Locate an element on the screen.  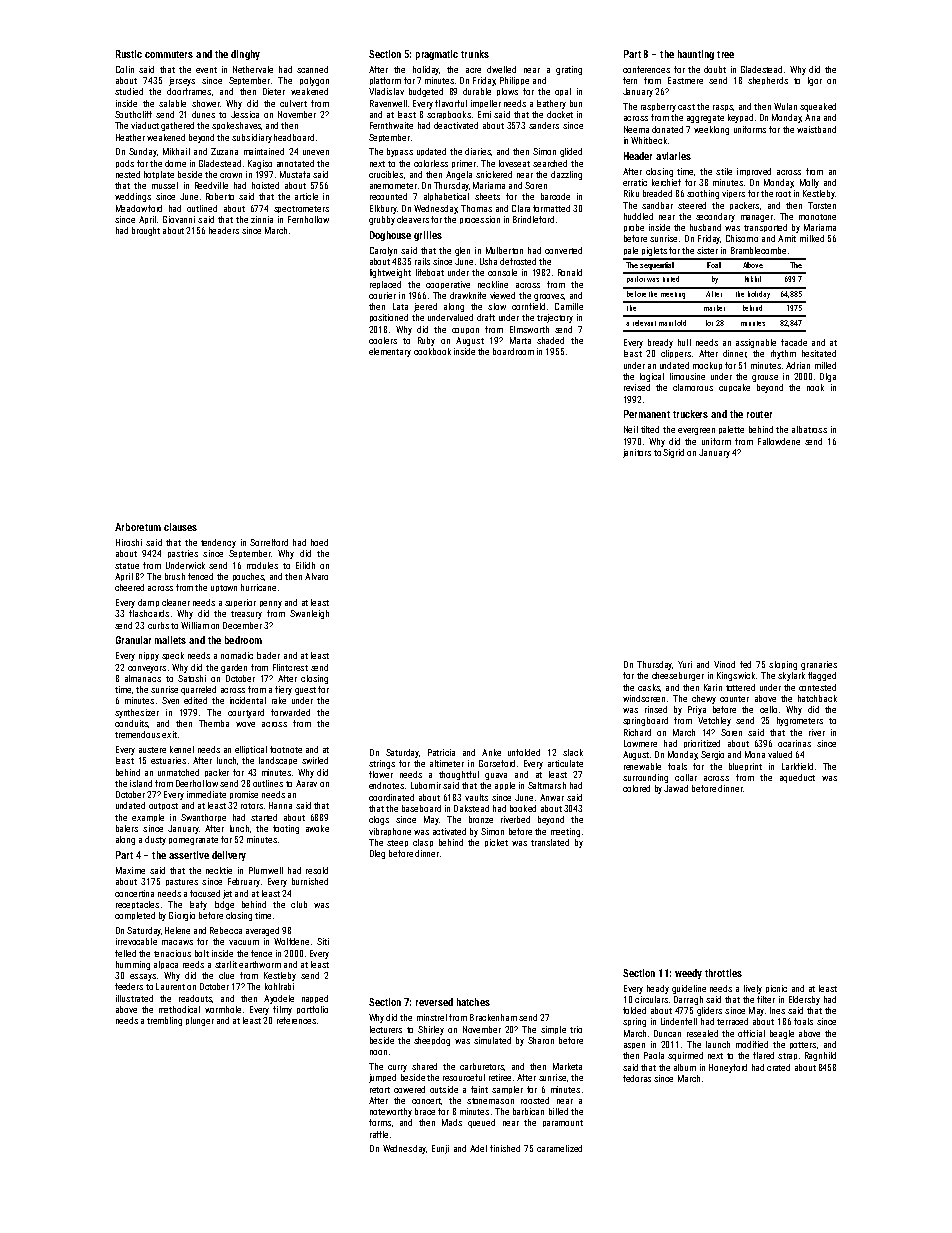
reversed is located at coordinates (434, 1002).
